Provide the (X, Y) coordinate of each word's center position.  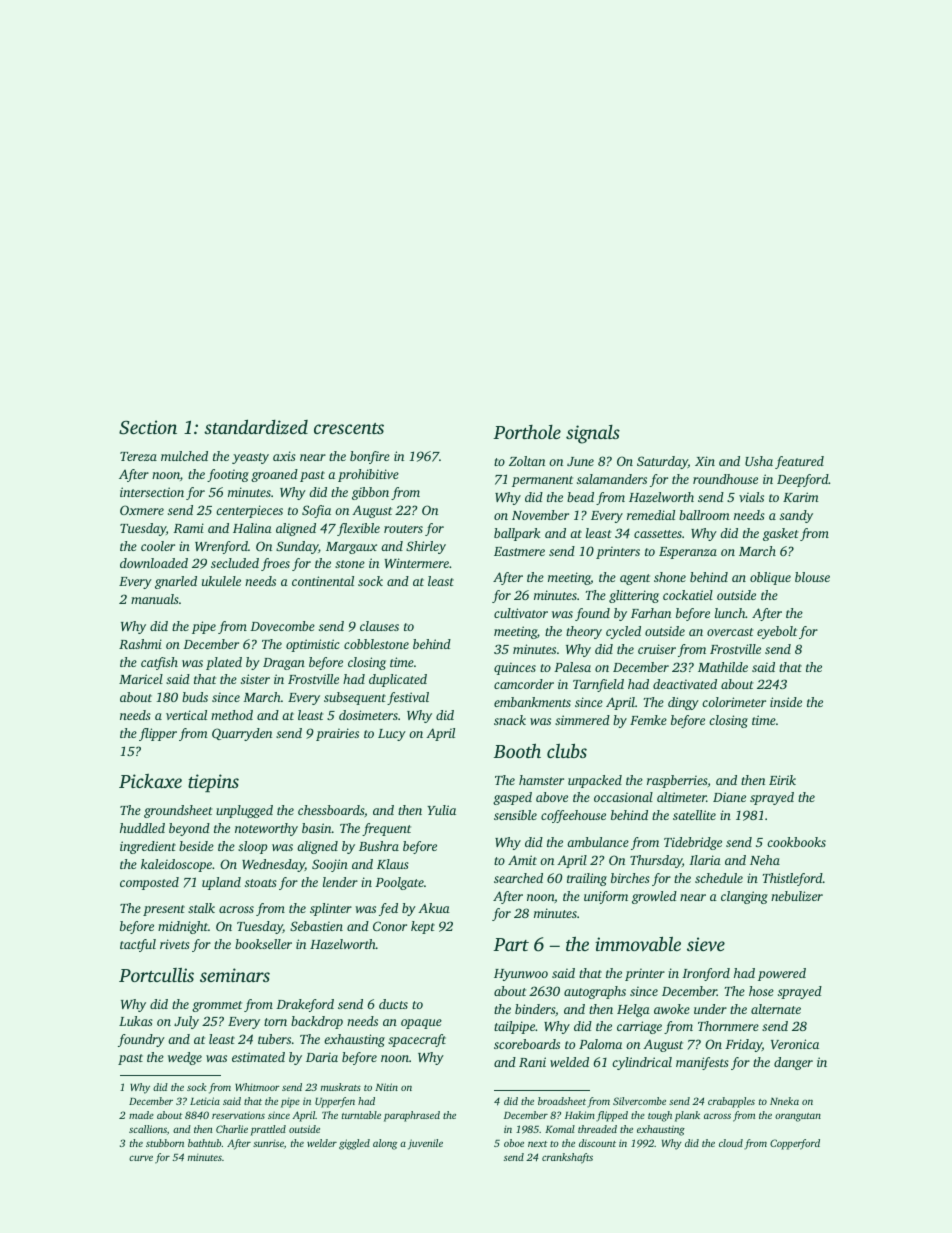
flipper (158, 734)
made (141, 1115)
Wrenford (221, 547)
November (540, 515)
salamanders (612, 479)
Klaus (393, 864)
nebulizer (797, 896)
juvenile (425, 1144)
